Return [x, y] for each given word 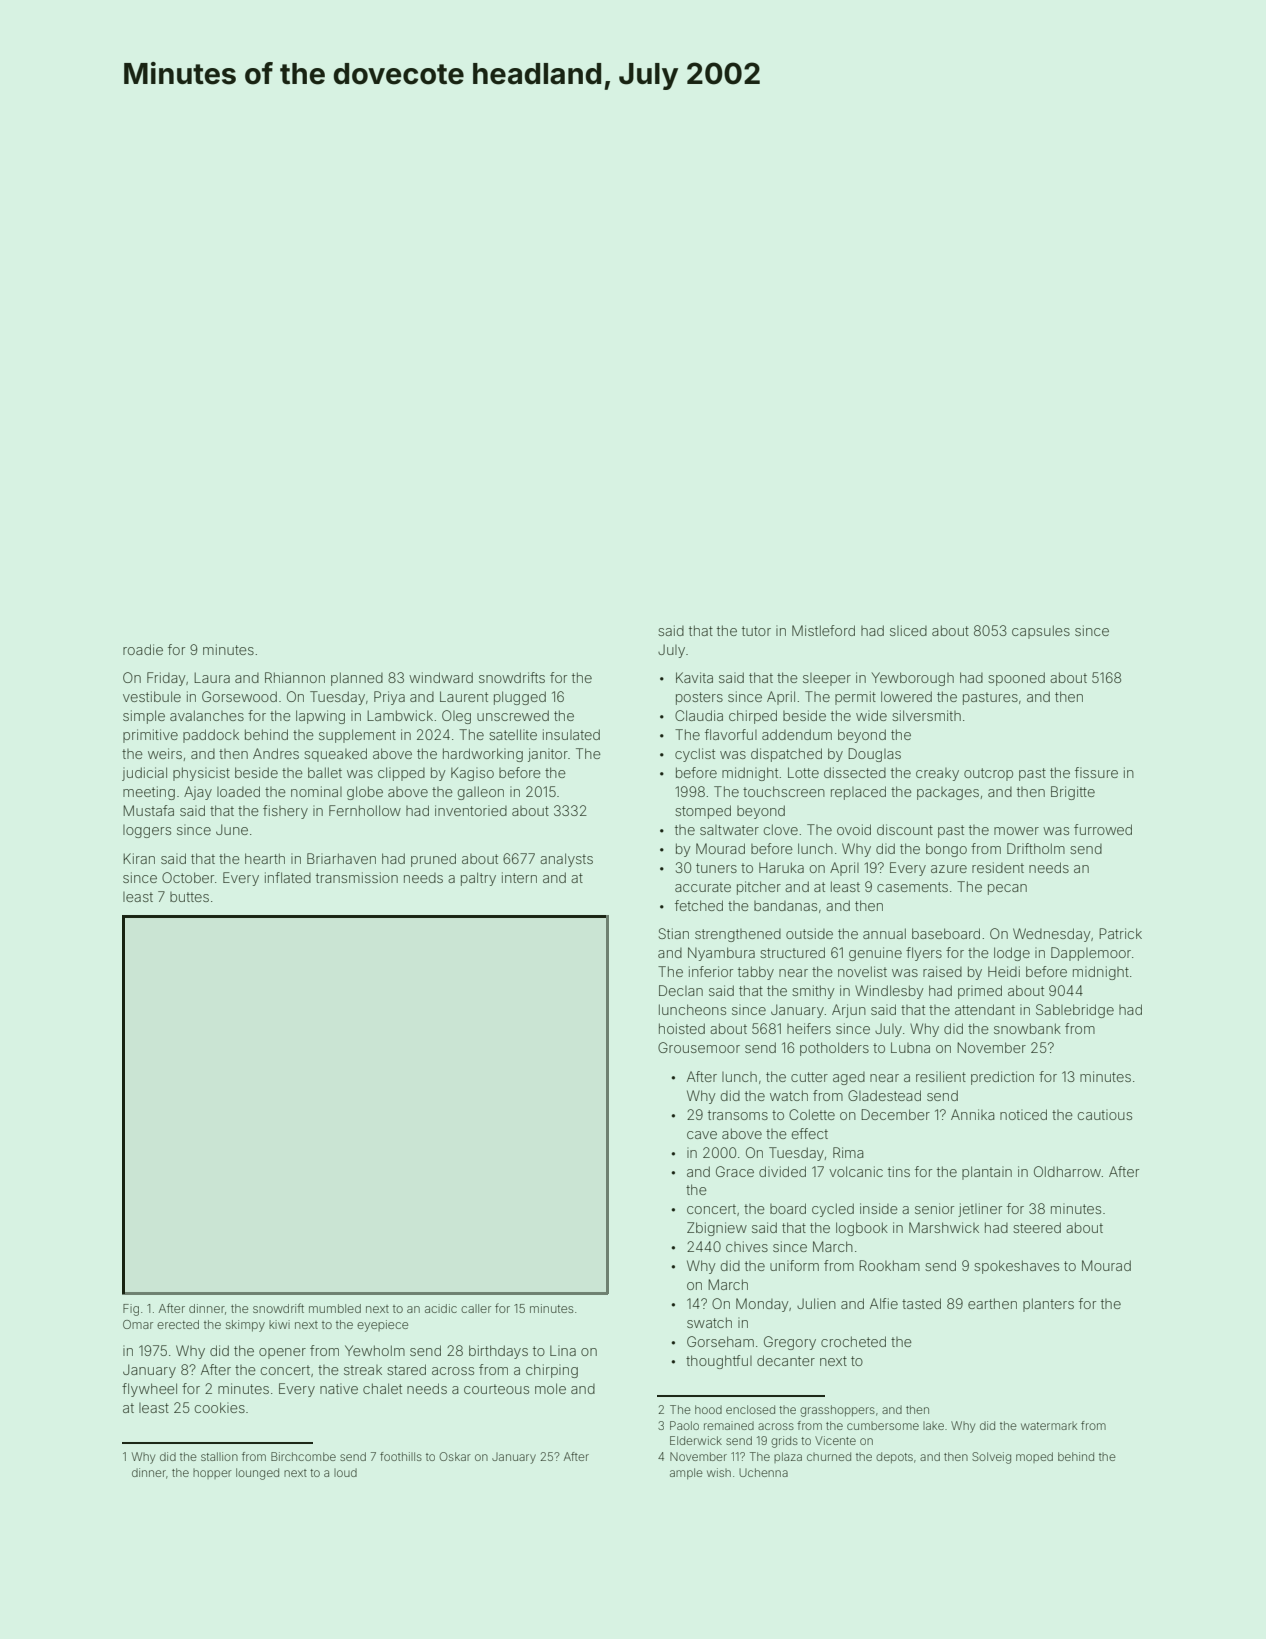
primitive [150, 736]
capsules [1041, 632]
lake [933, 1426]
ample [686, 1473]
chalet [382, 1388]
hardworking [483, 755]
